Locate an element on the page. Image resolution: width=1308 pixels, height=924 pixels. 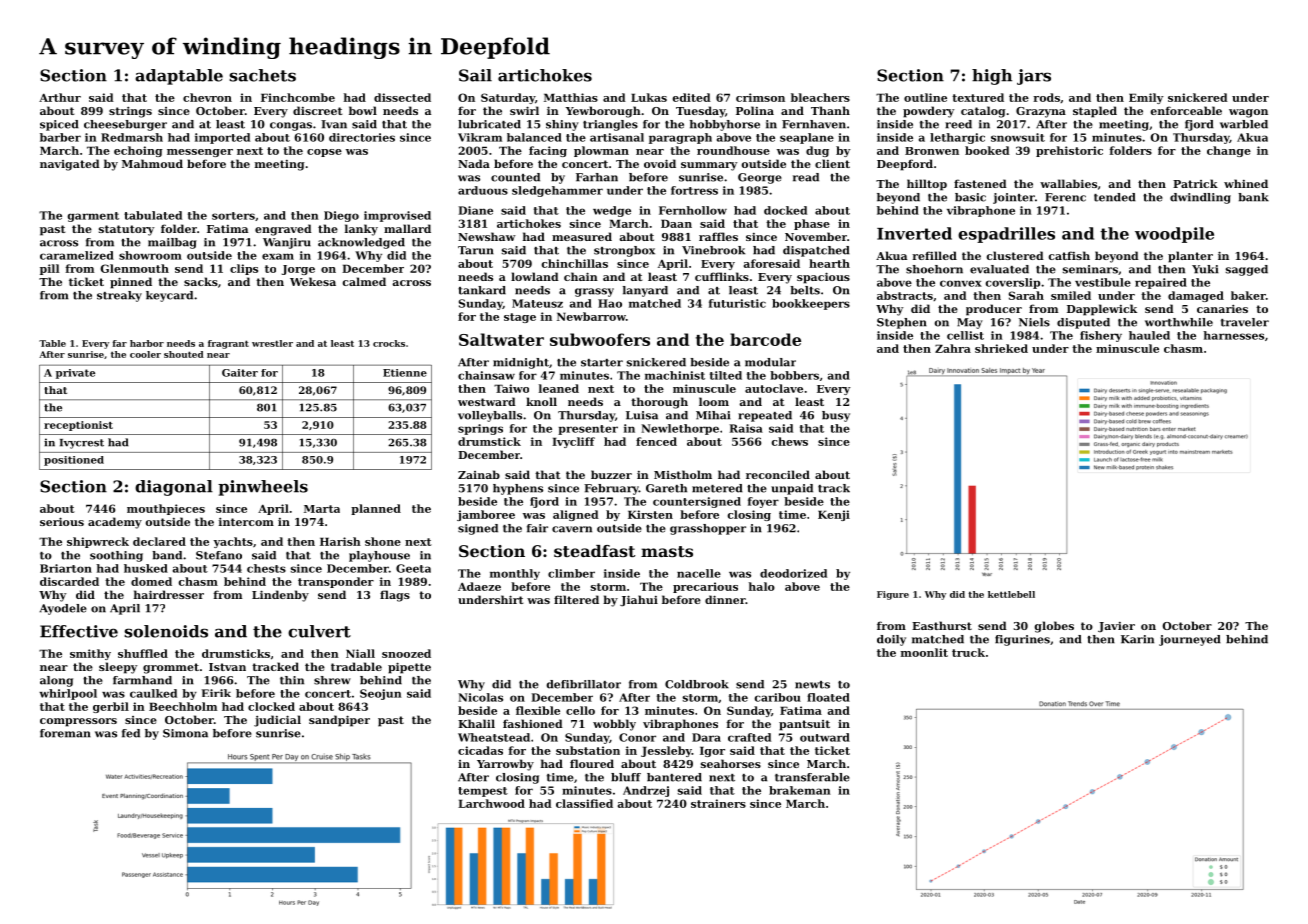
edited is located at coordinates (692, 97).
